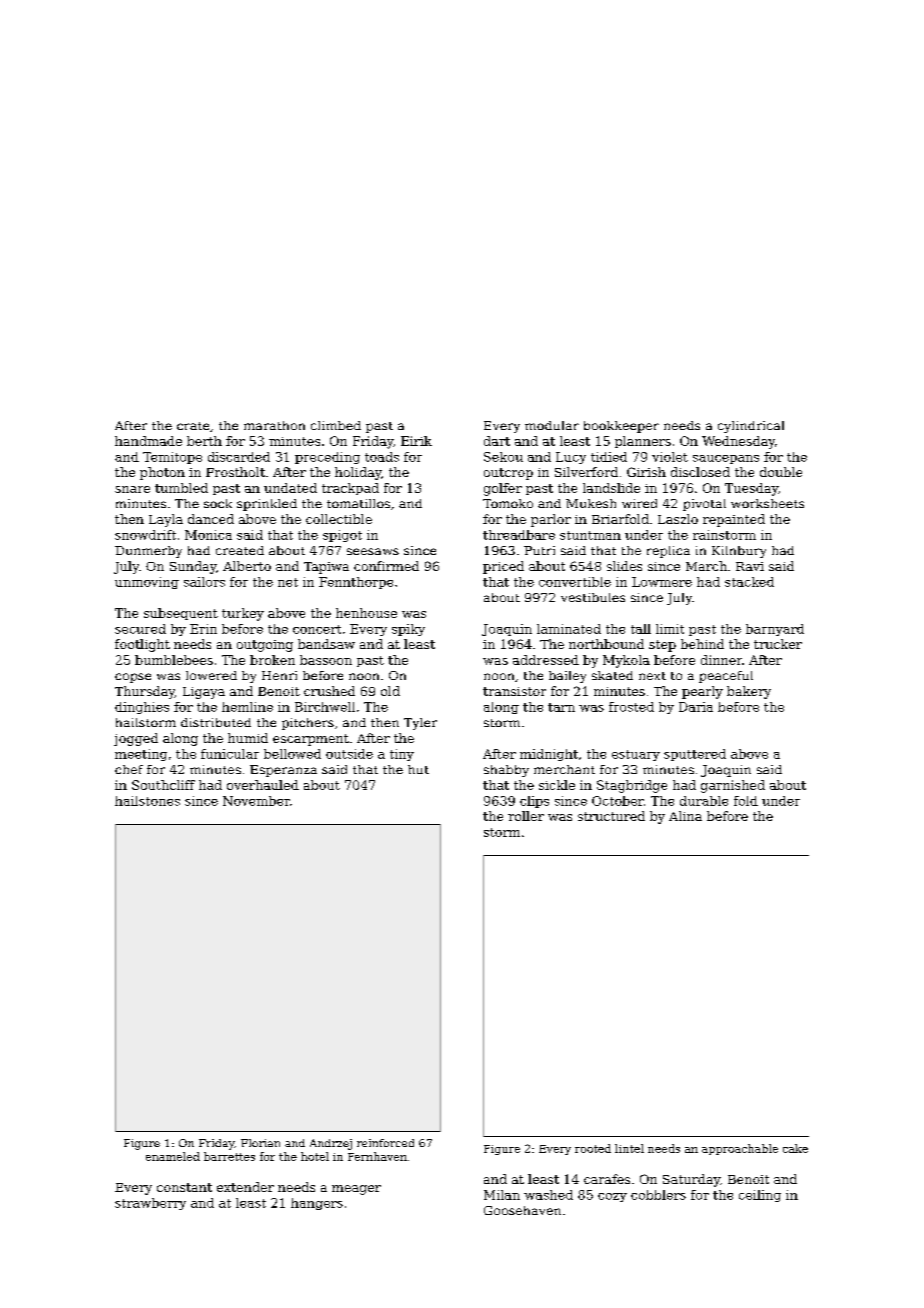 The width and height of the page is (924, 1308). I want to click on convertible, so click(575, 582).
